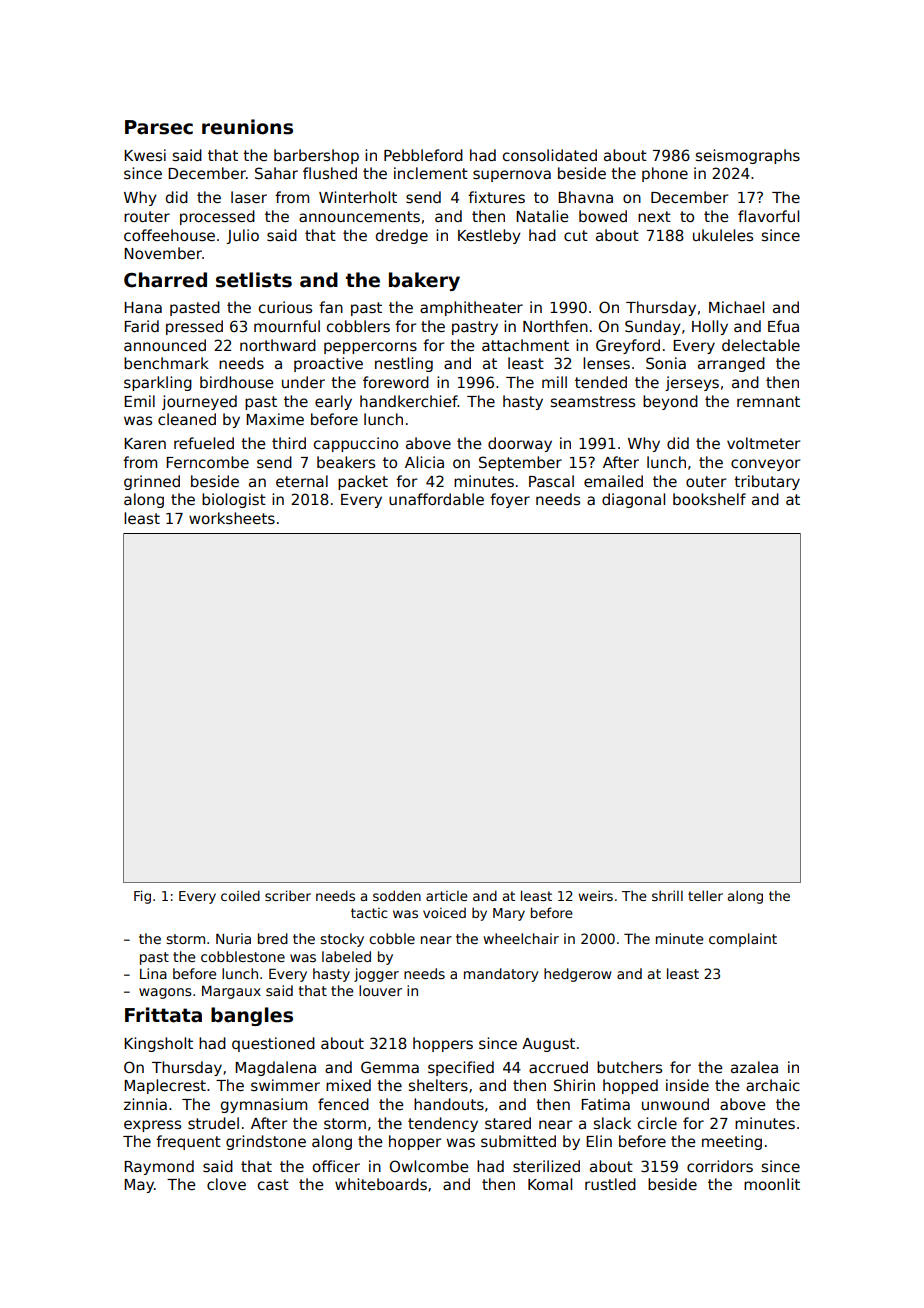  Describe the element at coordinates (276, 173) in the page. I see `Sahar` at that location.
